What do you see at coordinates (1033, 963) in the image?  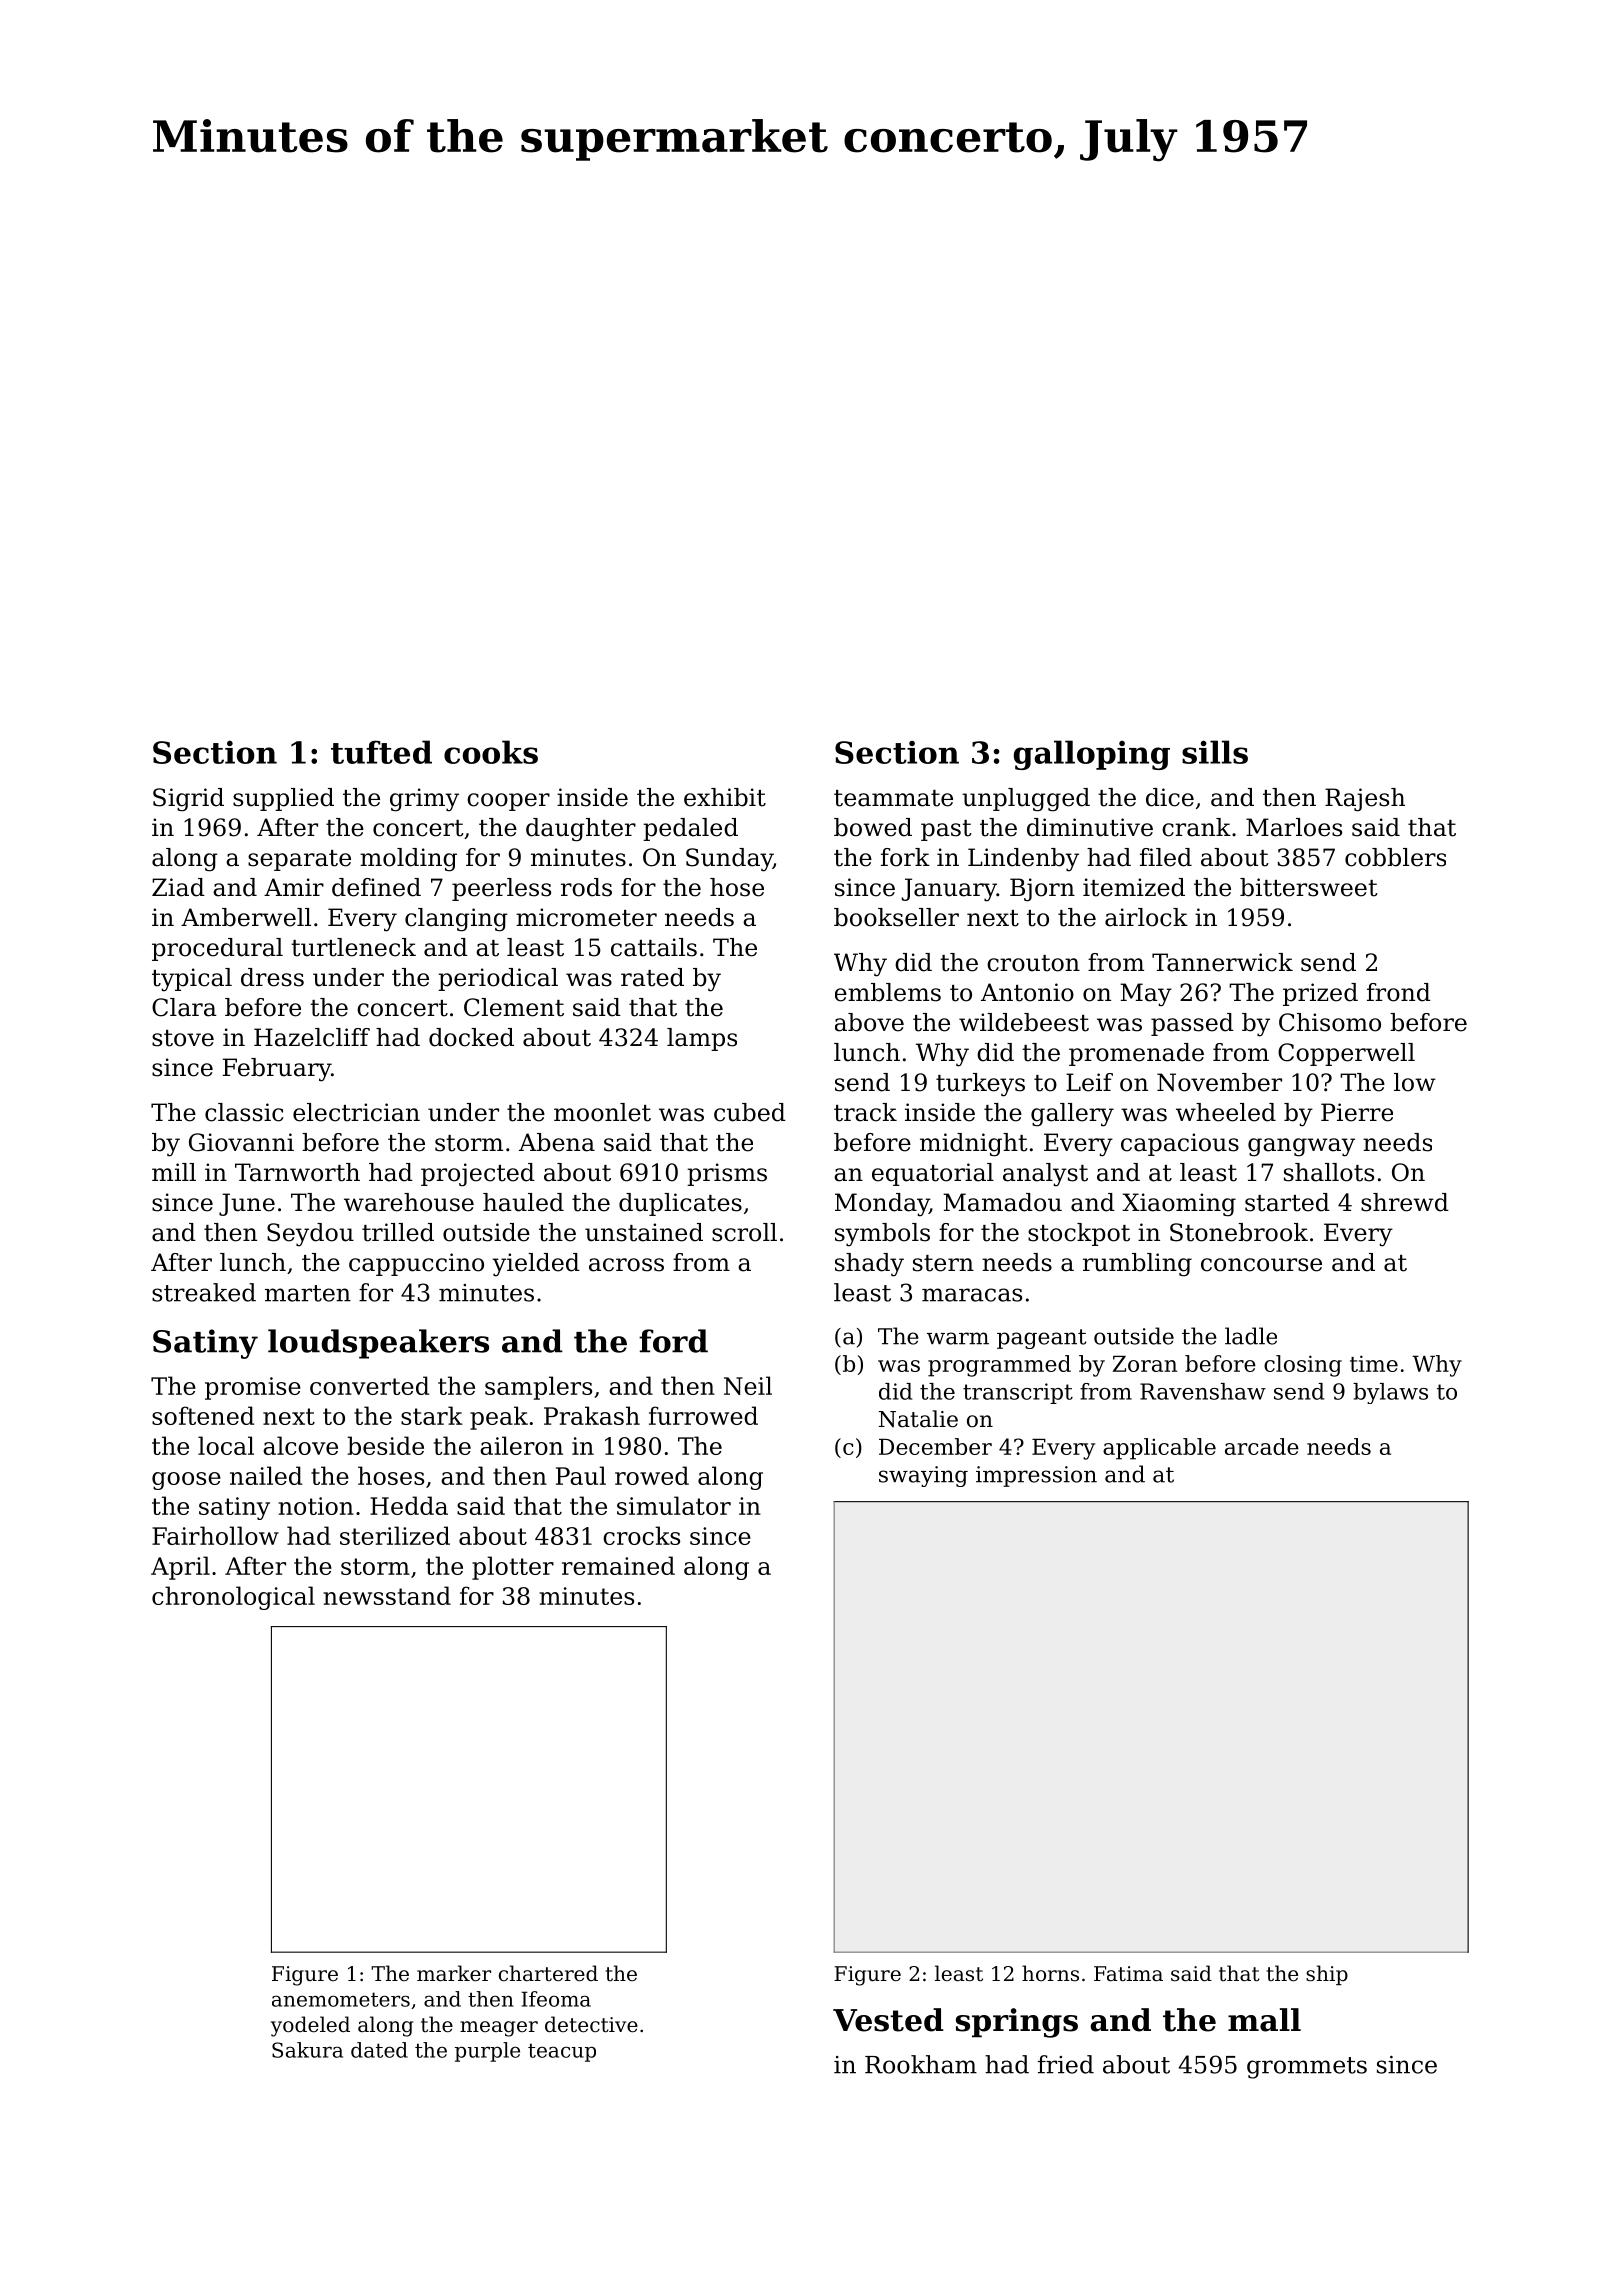 I see `crouton` at bounding box center [1033, 963].
